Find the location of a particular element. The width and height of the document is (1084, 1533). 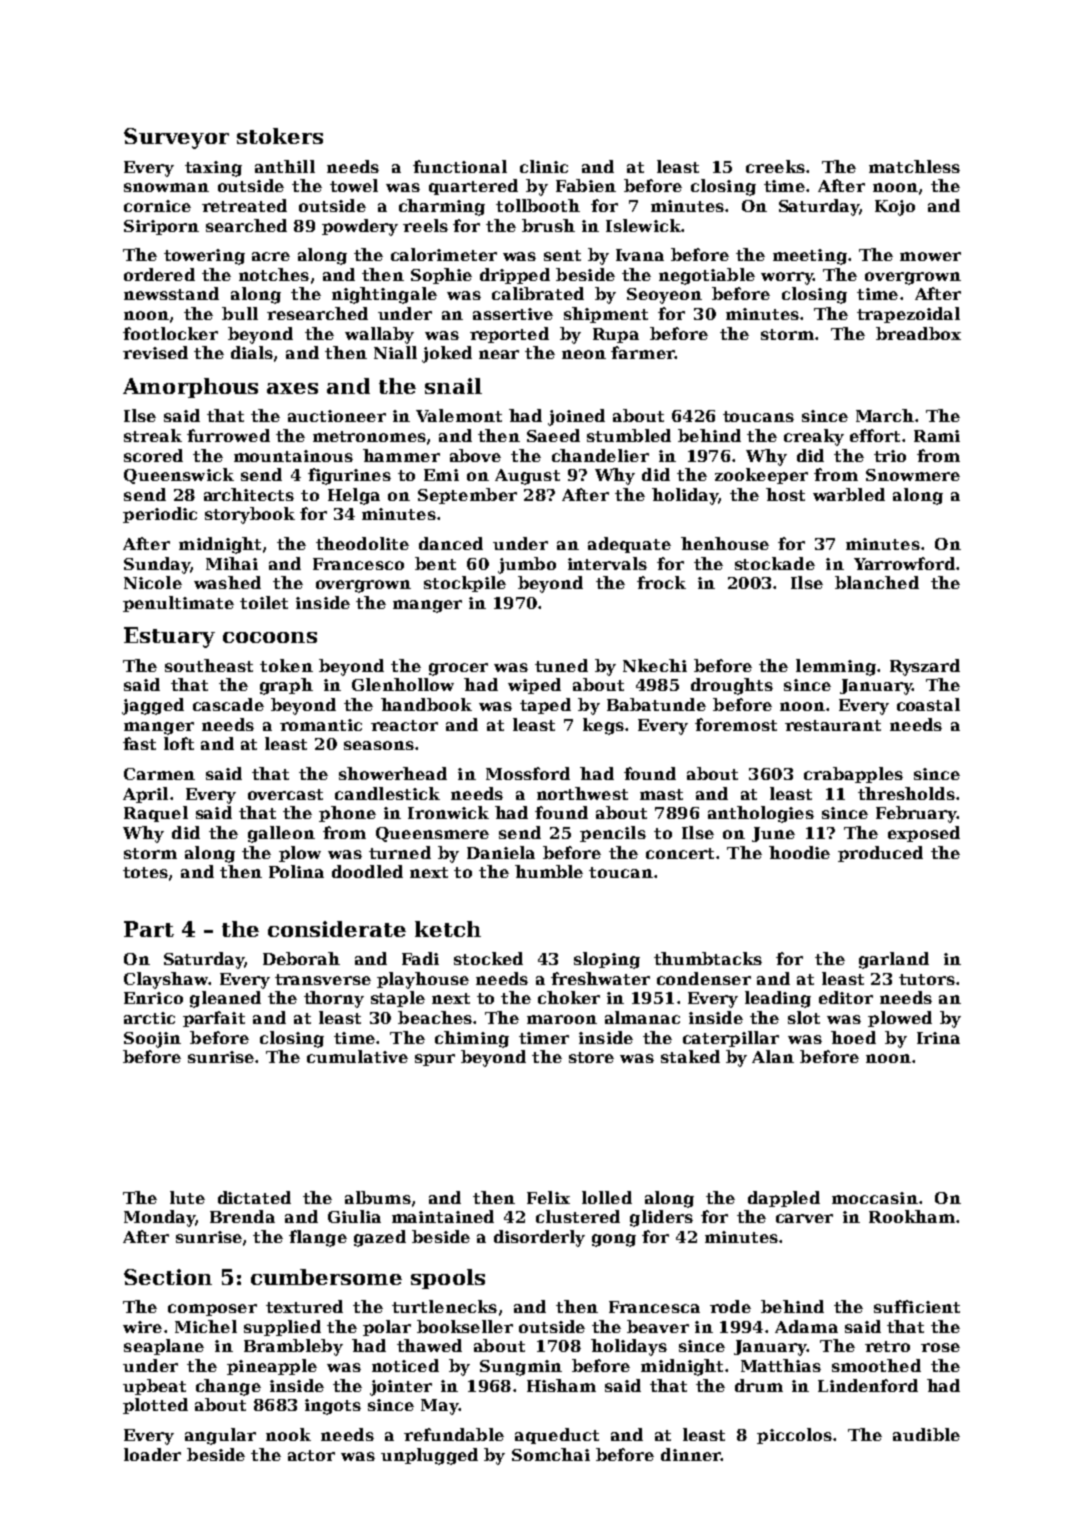

Islewick is located at coordinates (643, 225).
